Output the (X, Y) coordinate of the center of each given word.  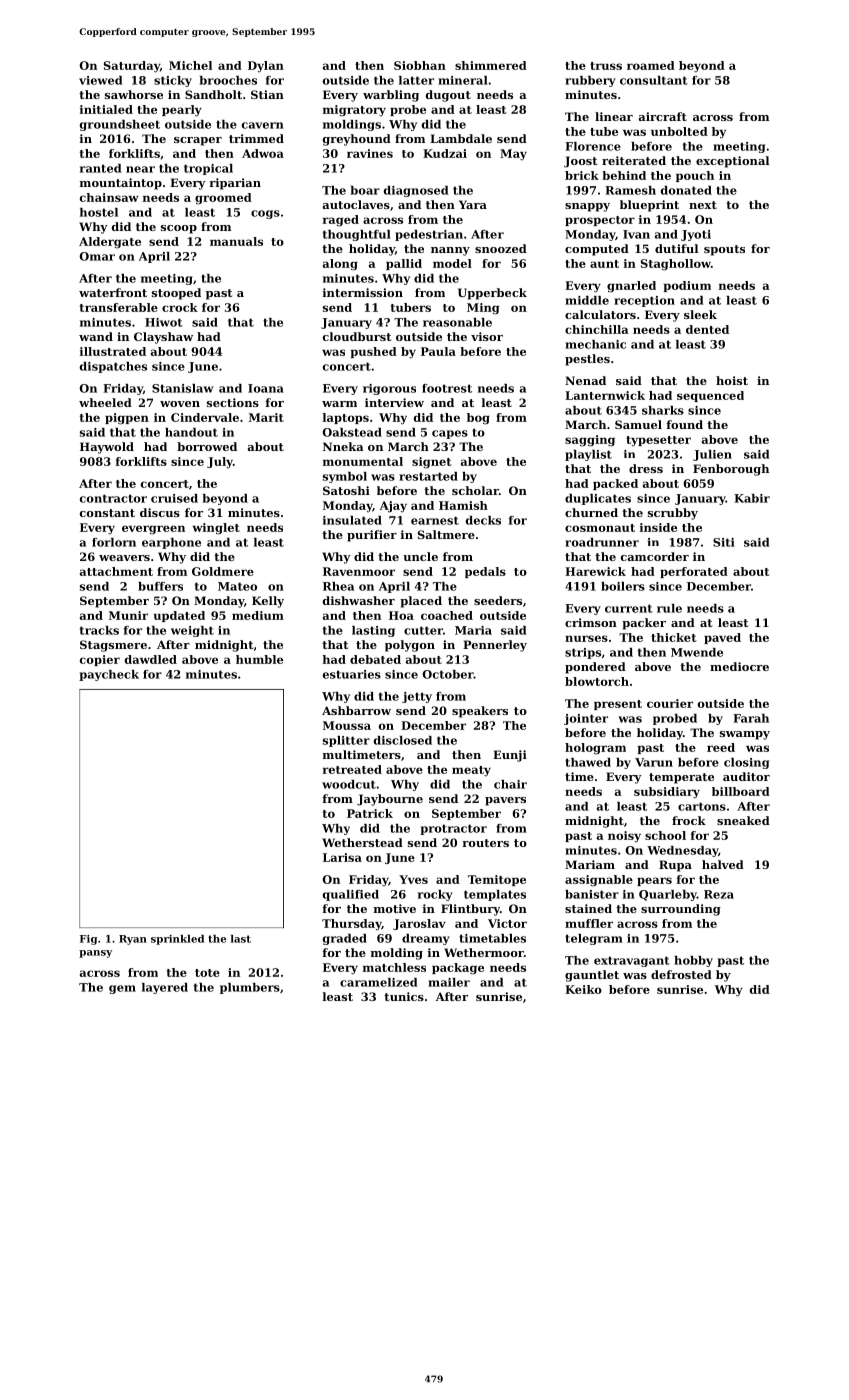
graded (345, 939)
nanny (450, 251)
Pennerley (495, 646)
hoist (732, 380)
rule (669, 608)
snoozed (501, 248)
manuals (236, 241)
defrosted (681, 974)
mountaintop (121, 184)
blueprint (649, 206)
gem (122, 989)
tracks (99, 630)
